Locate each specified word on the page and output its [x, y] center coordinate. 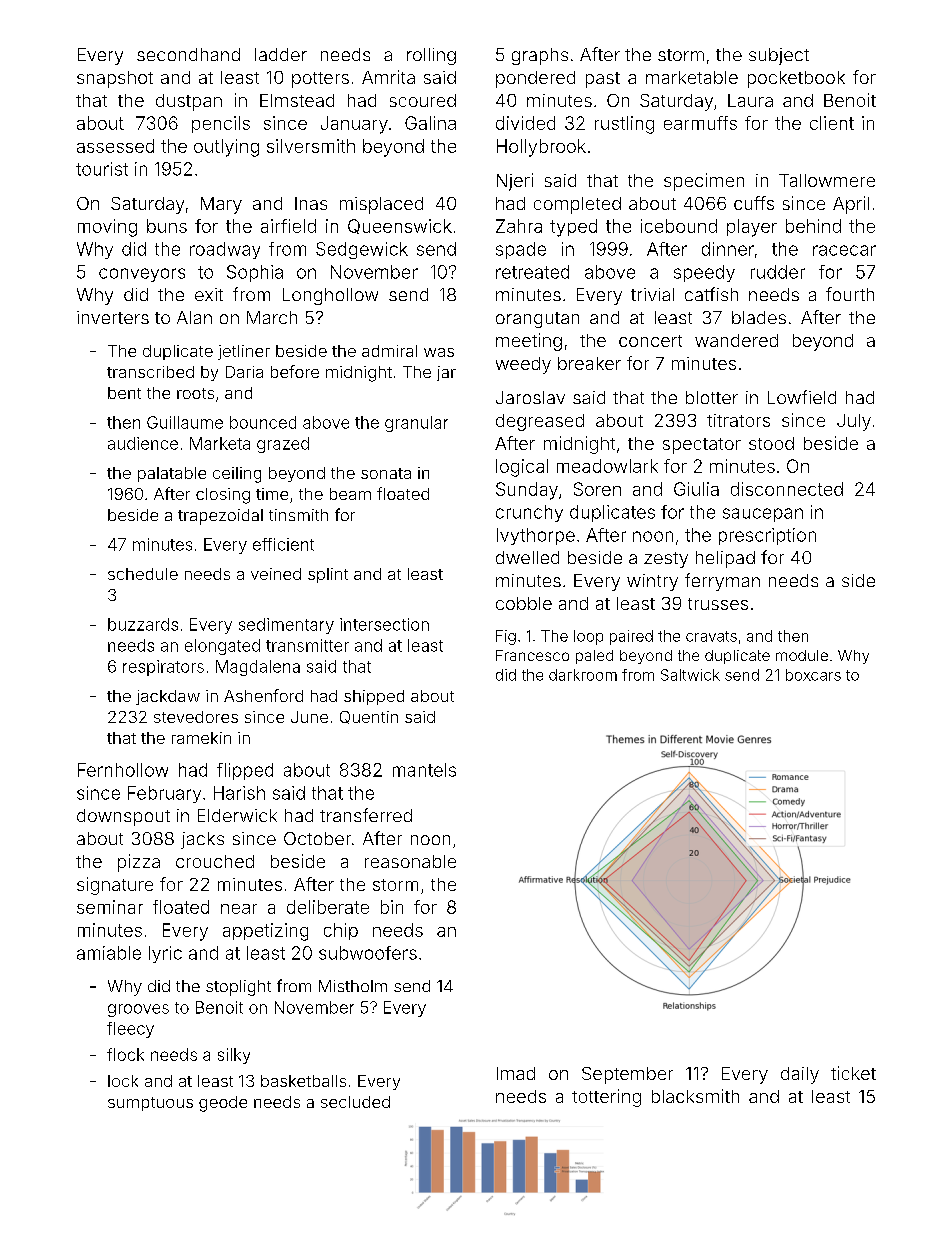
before [295, 371]
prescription [767, 536]
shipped [374, 697]
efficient [283, 544]
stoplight [238, 988]
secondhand [188, 54]
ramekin [201, 738]
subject [779, 56]
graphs [540, 56]
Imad [516, 1073]
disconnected [787, 489]
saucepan [763, 515]
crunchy [529, 513]
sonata [386, 473]
